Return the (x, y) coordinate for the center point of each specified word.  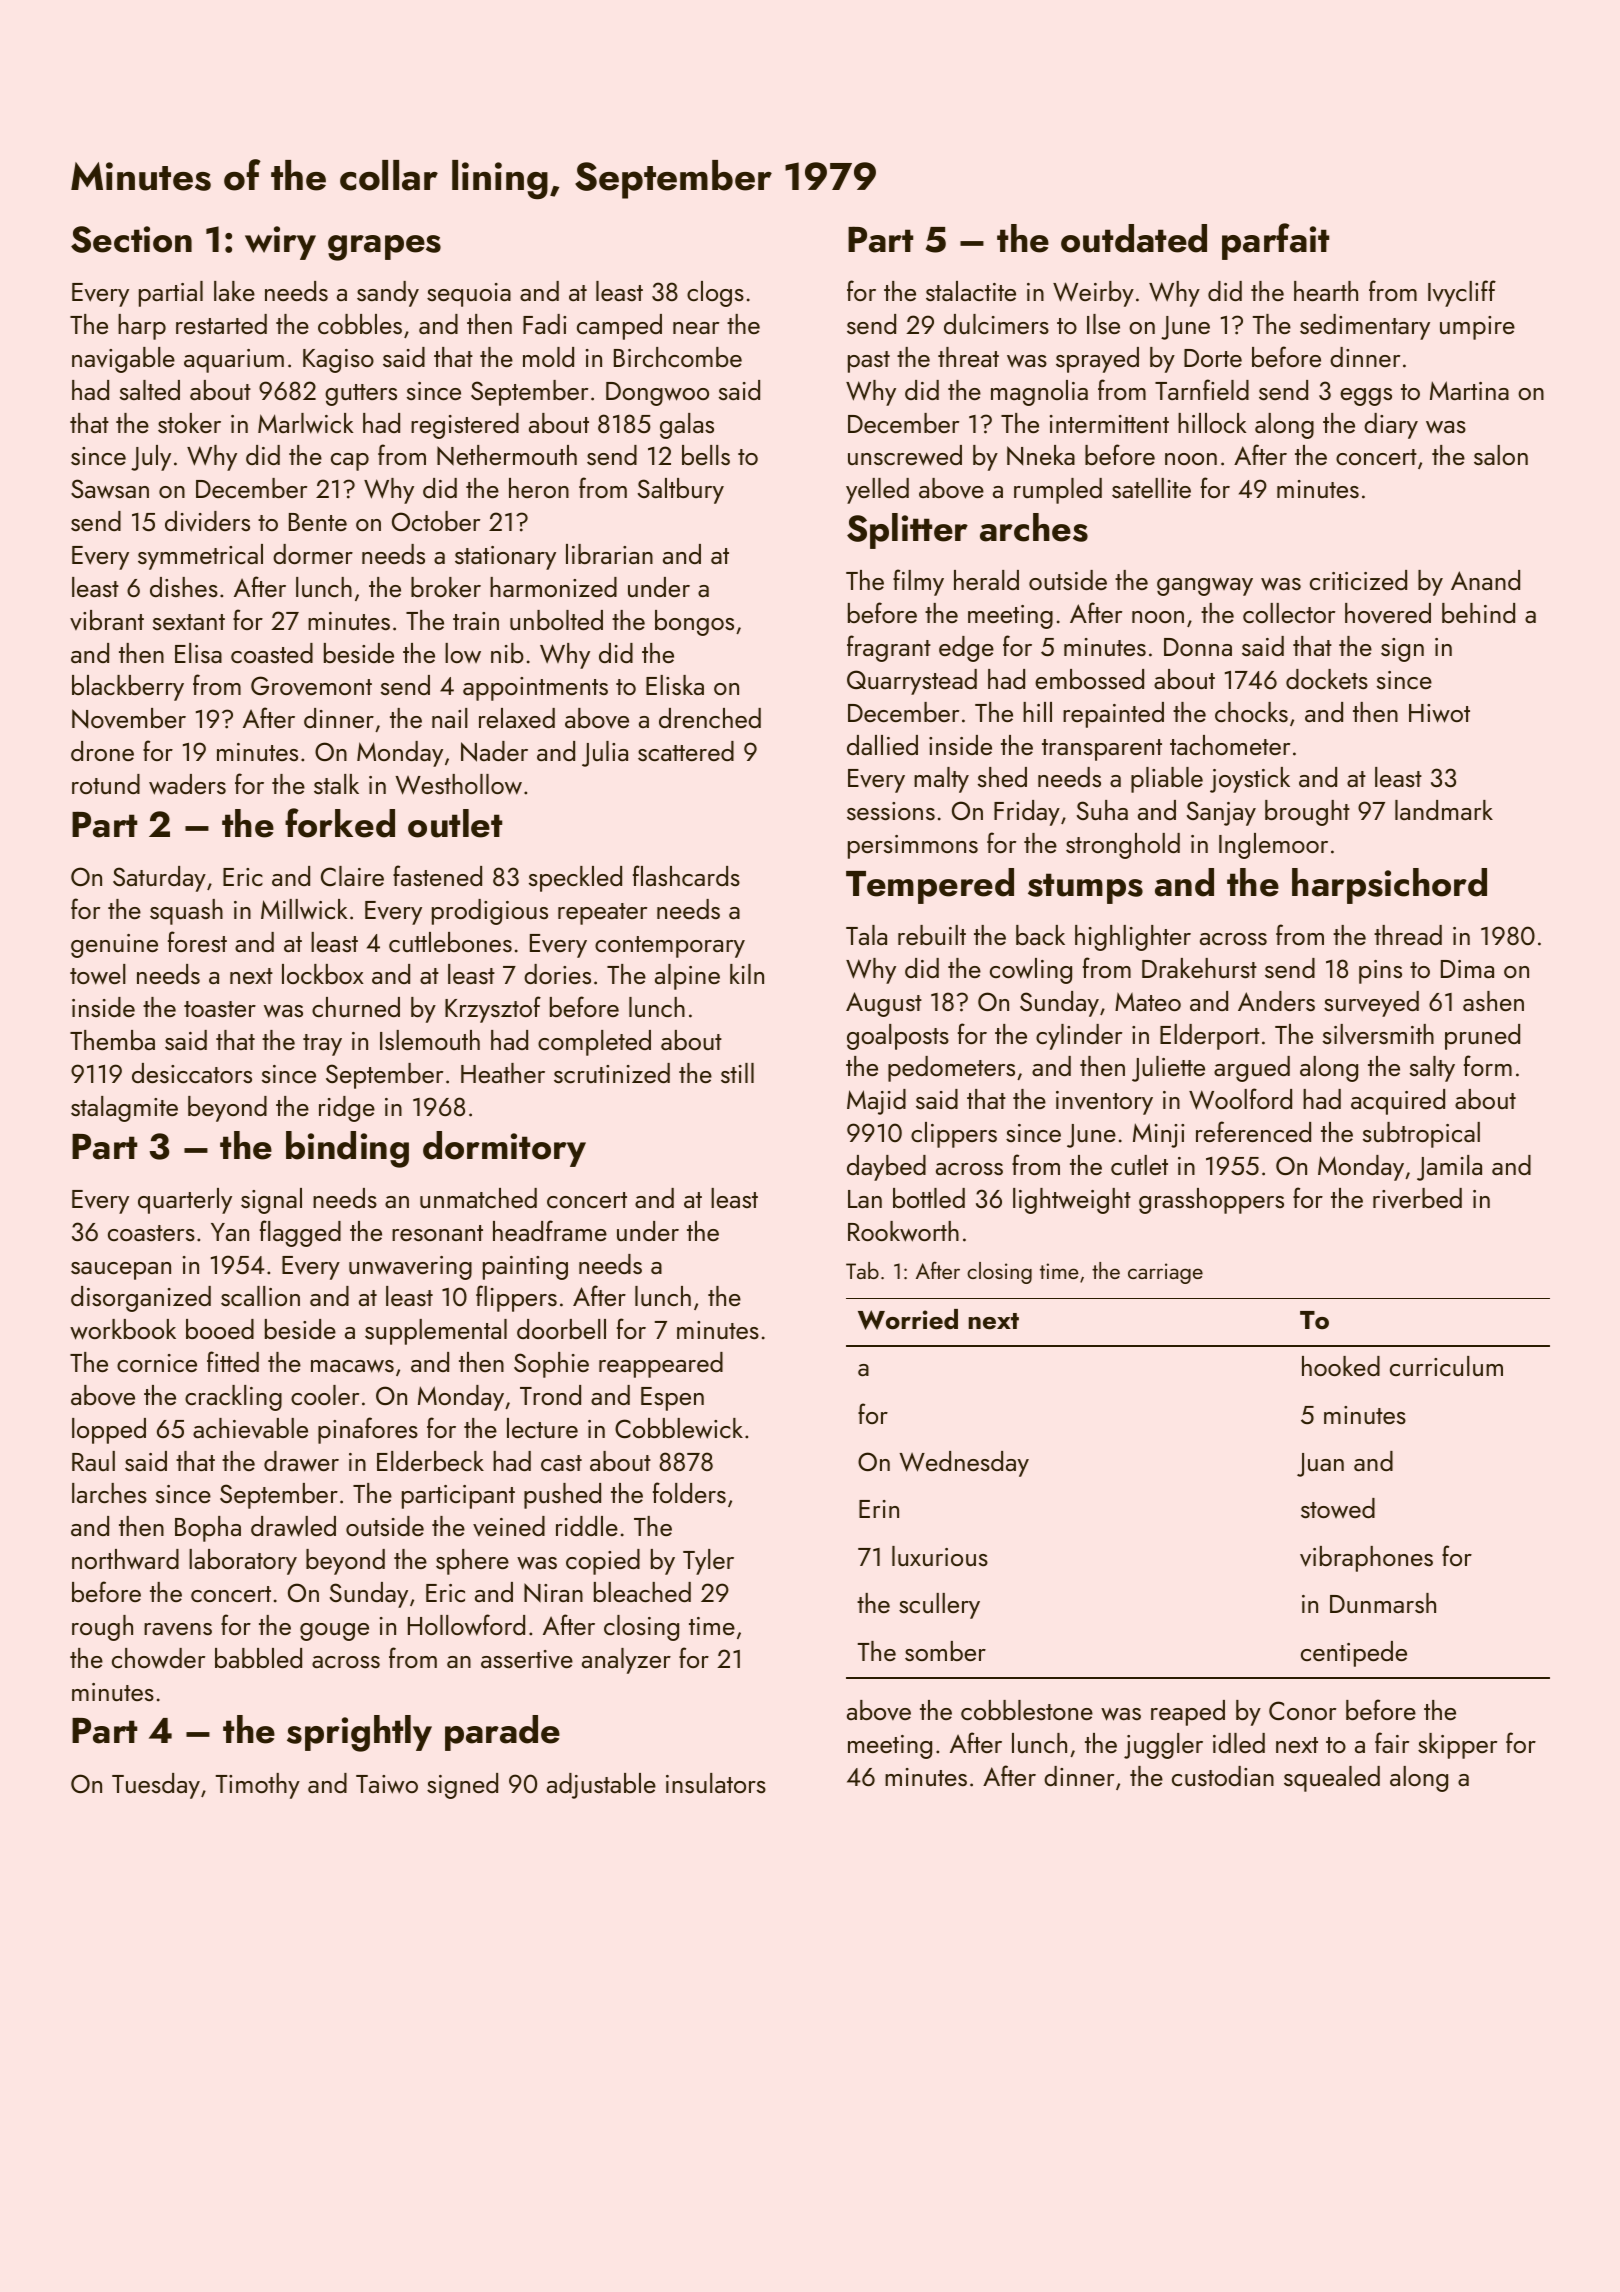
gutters (361, 395)
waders (187, 784)
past (869, 362)
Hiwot (1439, 713)
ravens (178, 1629)
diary (1391, 426)
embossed (1089, 679)
